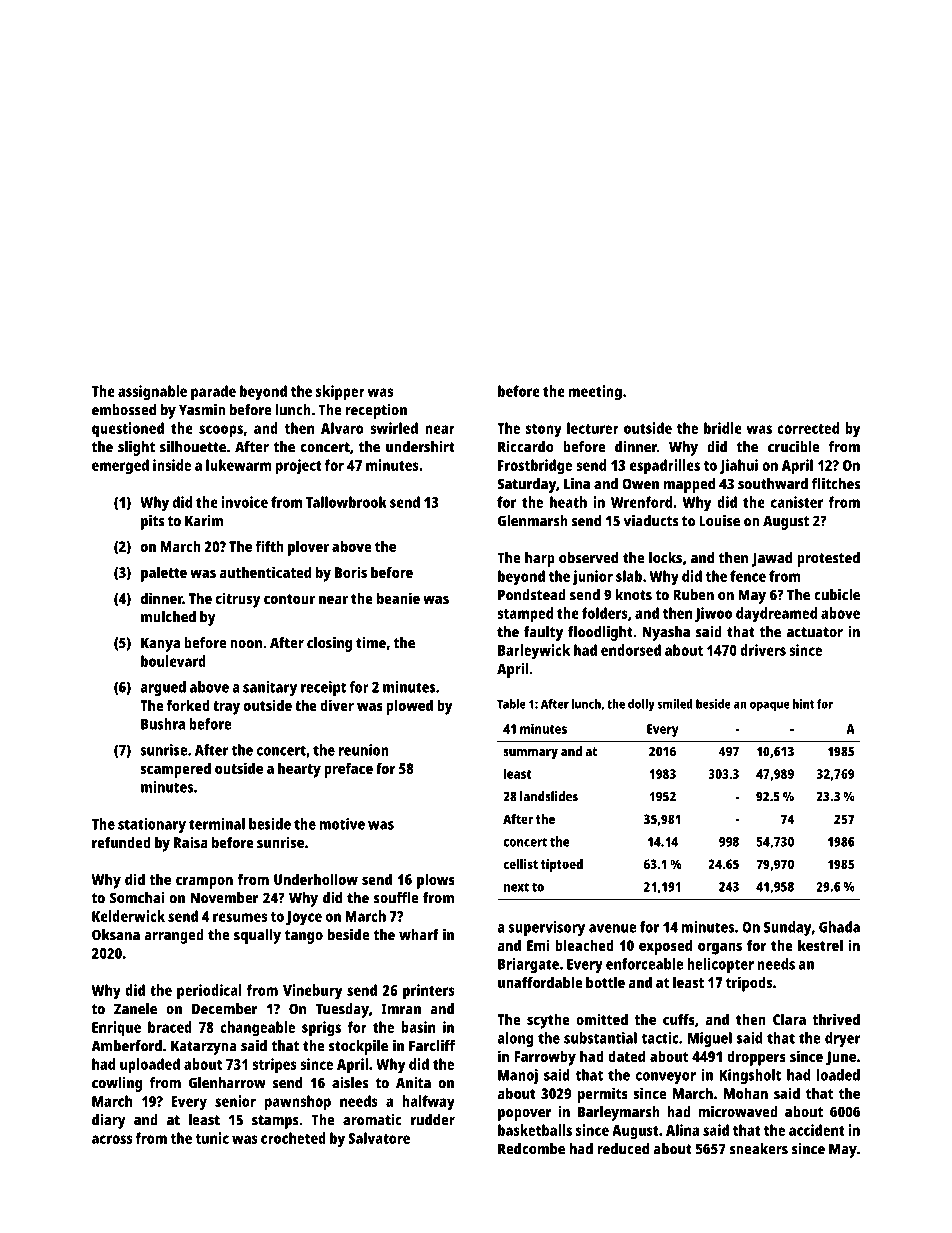  Describe the element at coordinates (535, 467) in the page. I see `Frostbridge` at that location.
